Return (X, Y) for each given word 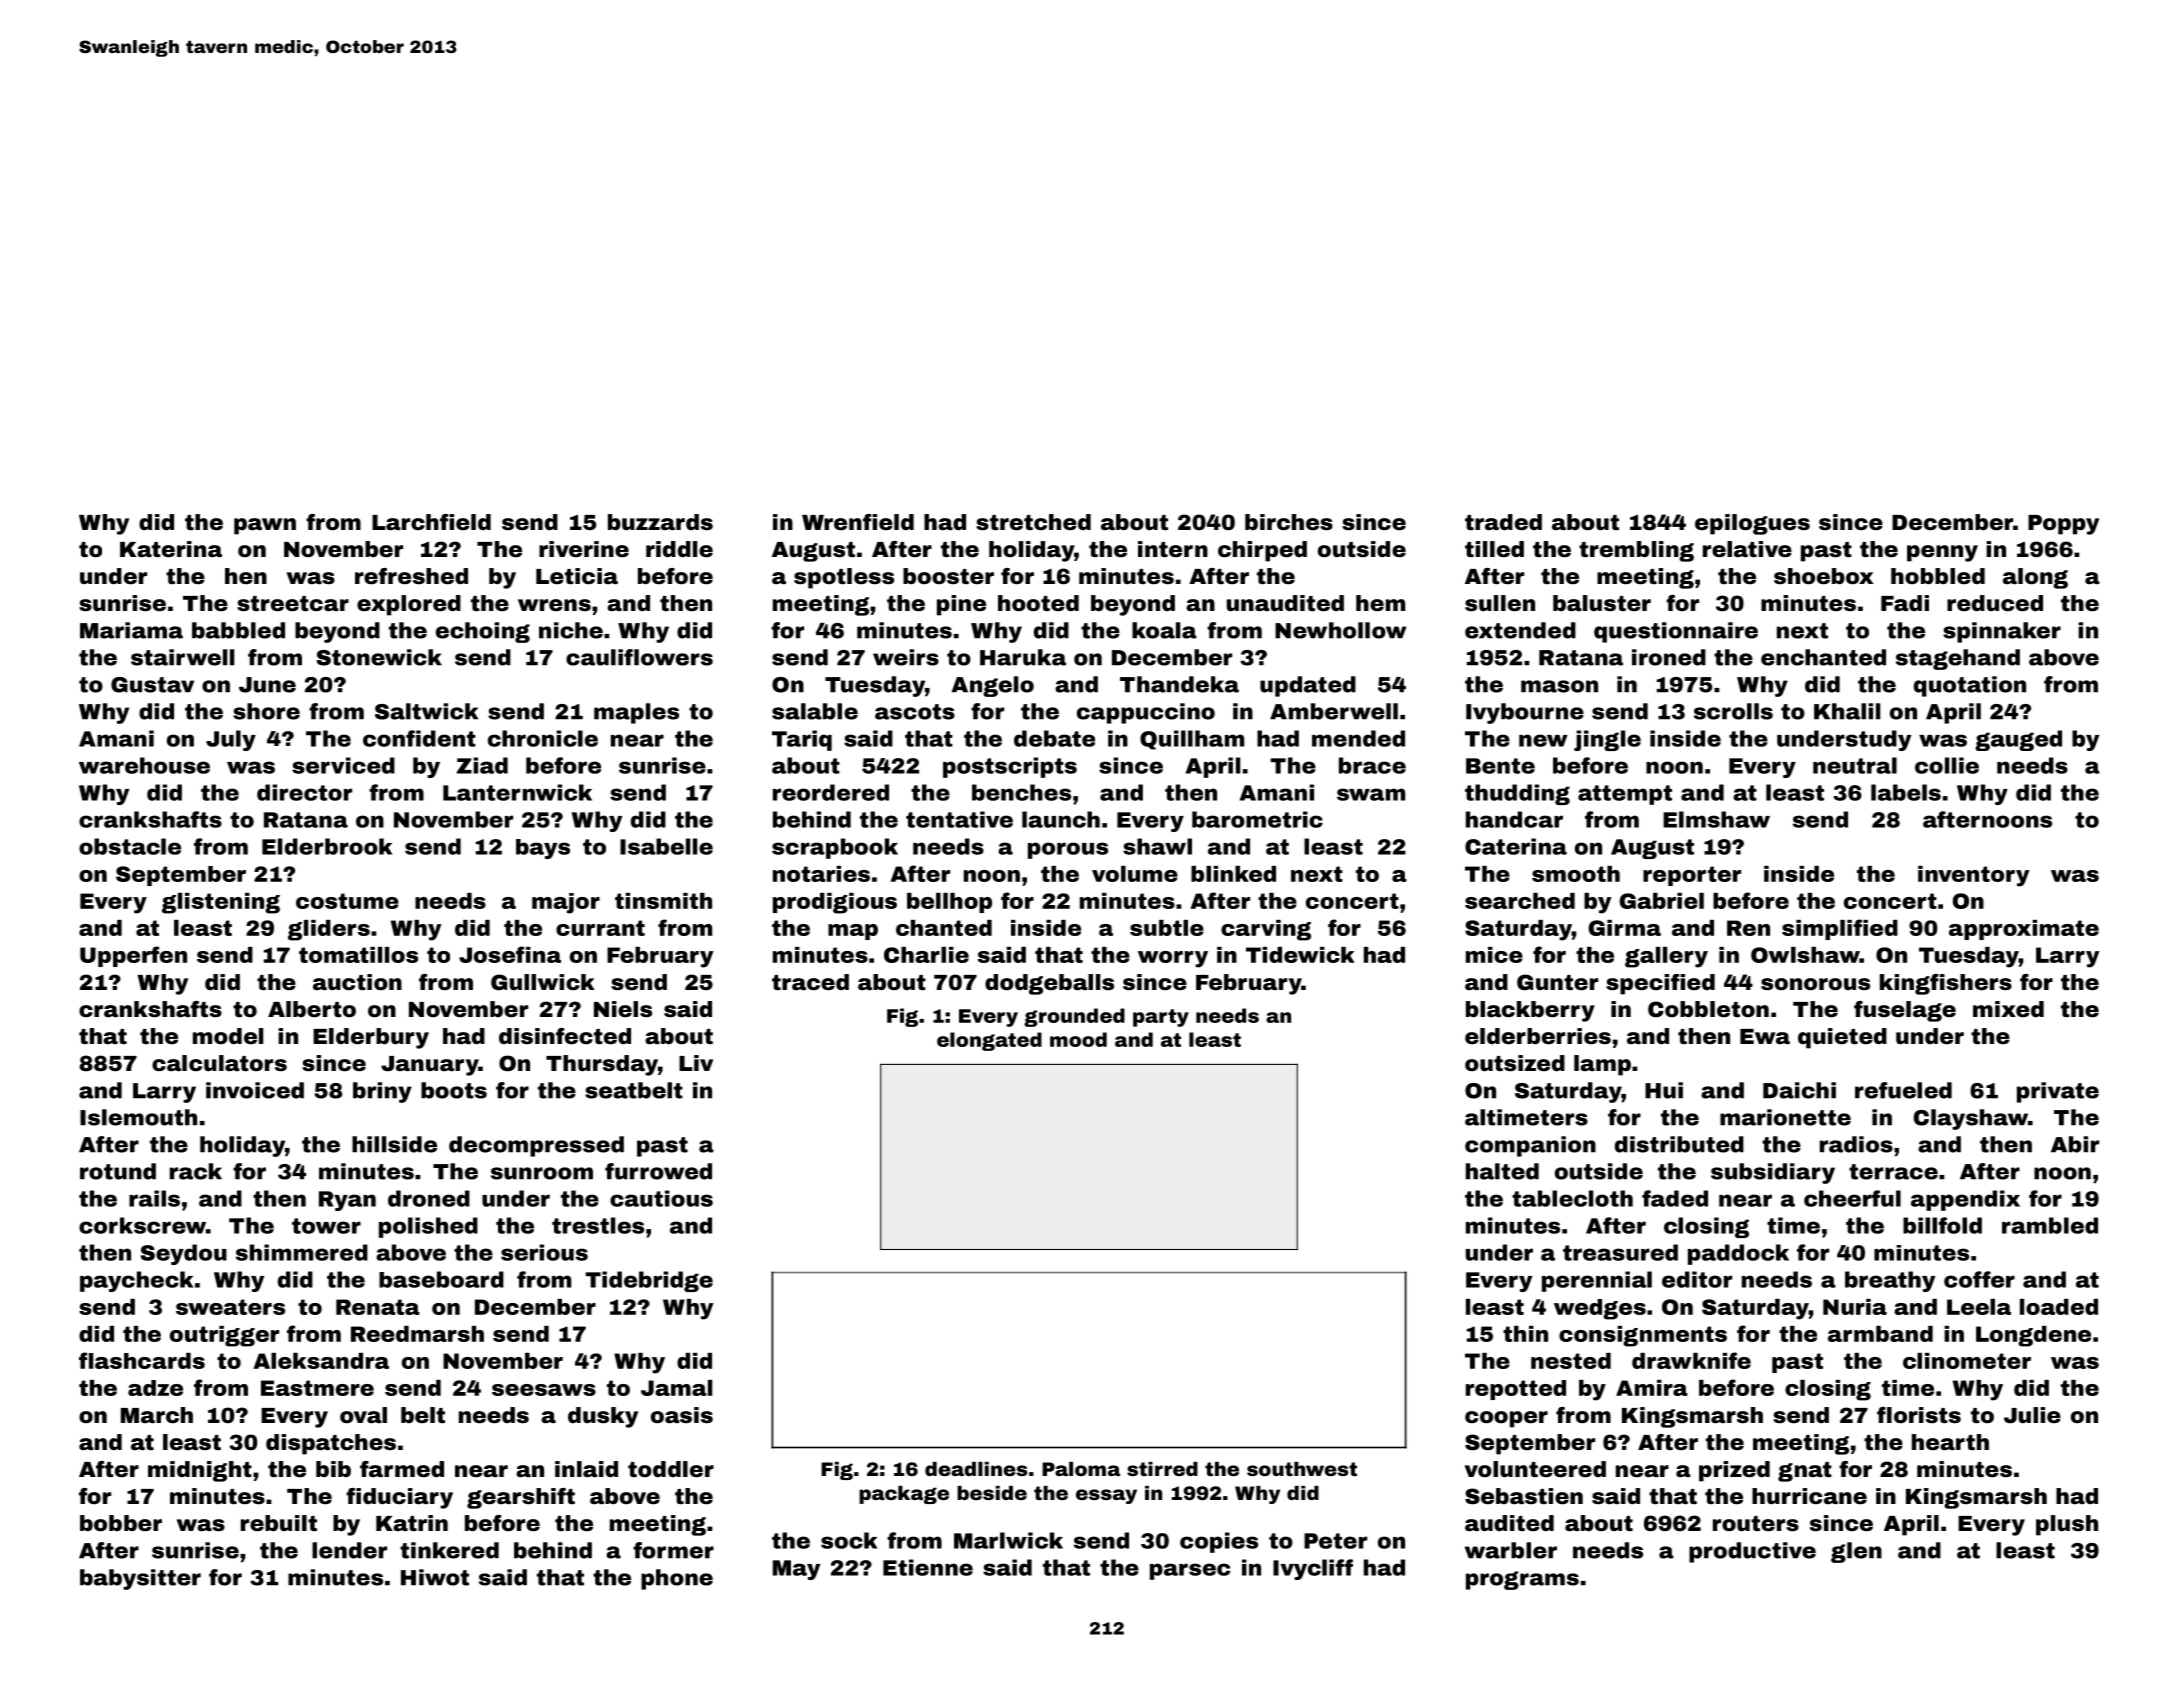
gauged (2018, 740)
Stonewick (379, 657)
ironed (1669, 657)
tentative (959, 819)
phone (677, 1579)
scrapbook (835, 848)
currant (600, 928)
